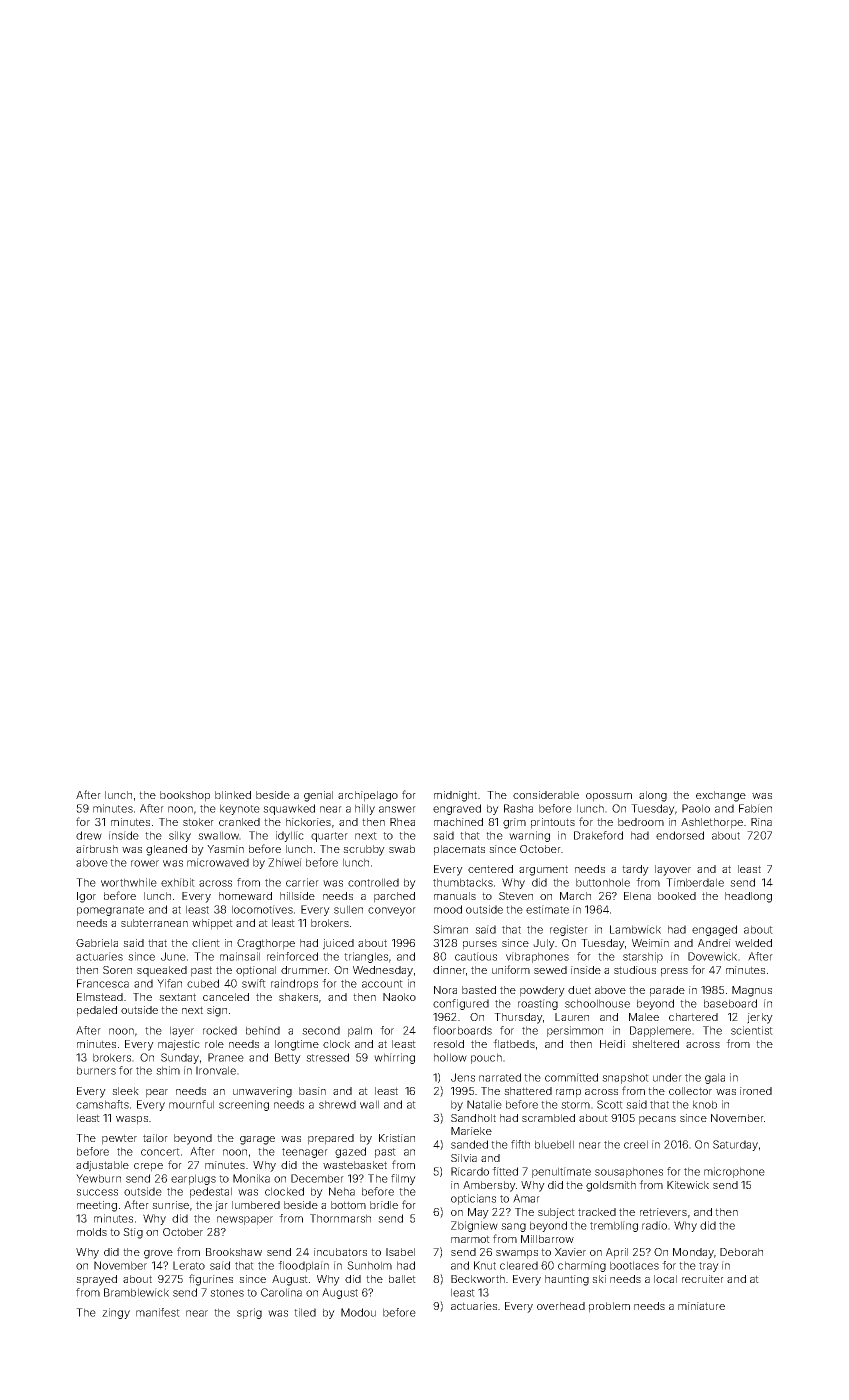 The height and width of the page is (1400, 849). Describe the element at coordinates (629, 1172) in the page. I see `sousaphones` at that location.
